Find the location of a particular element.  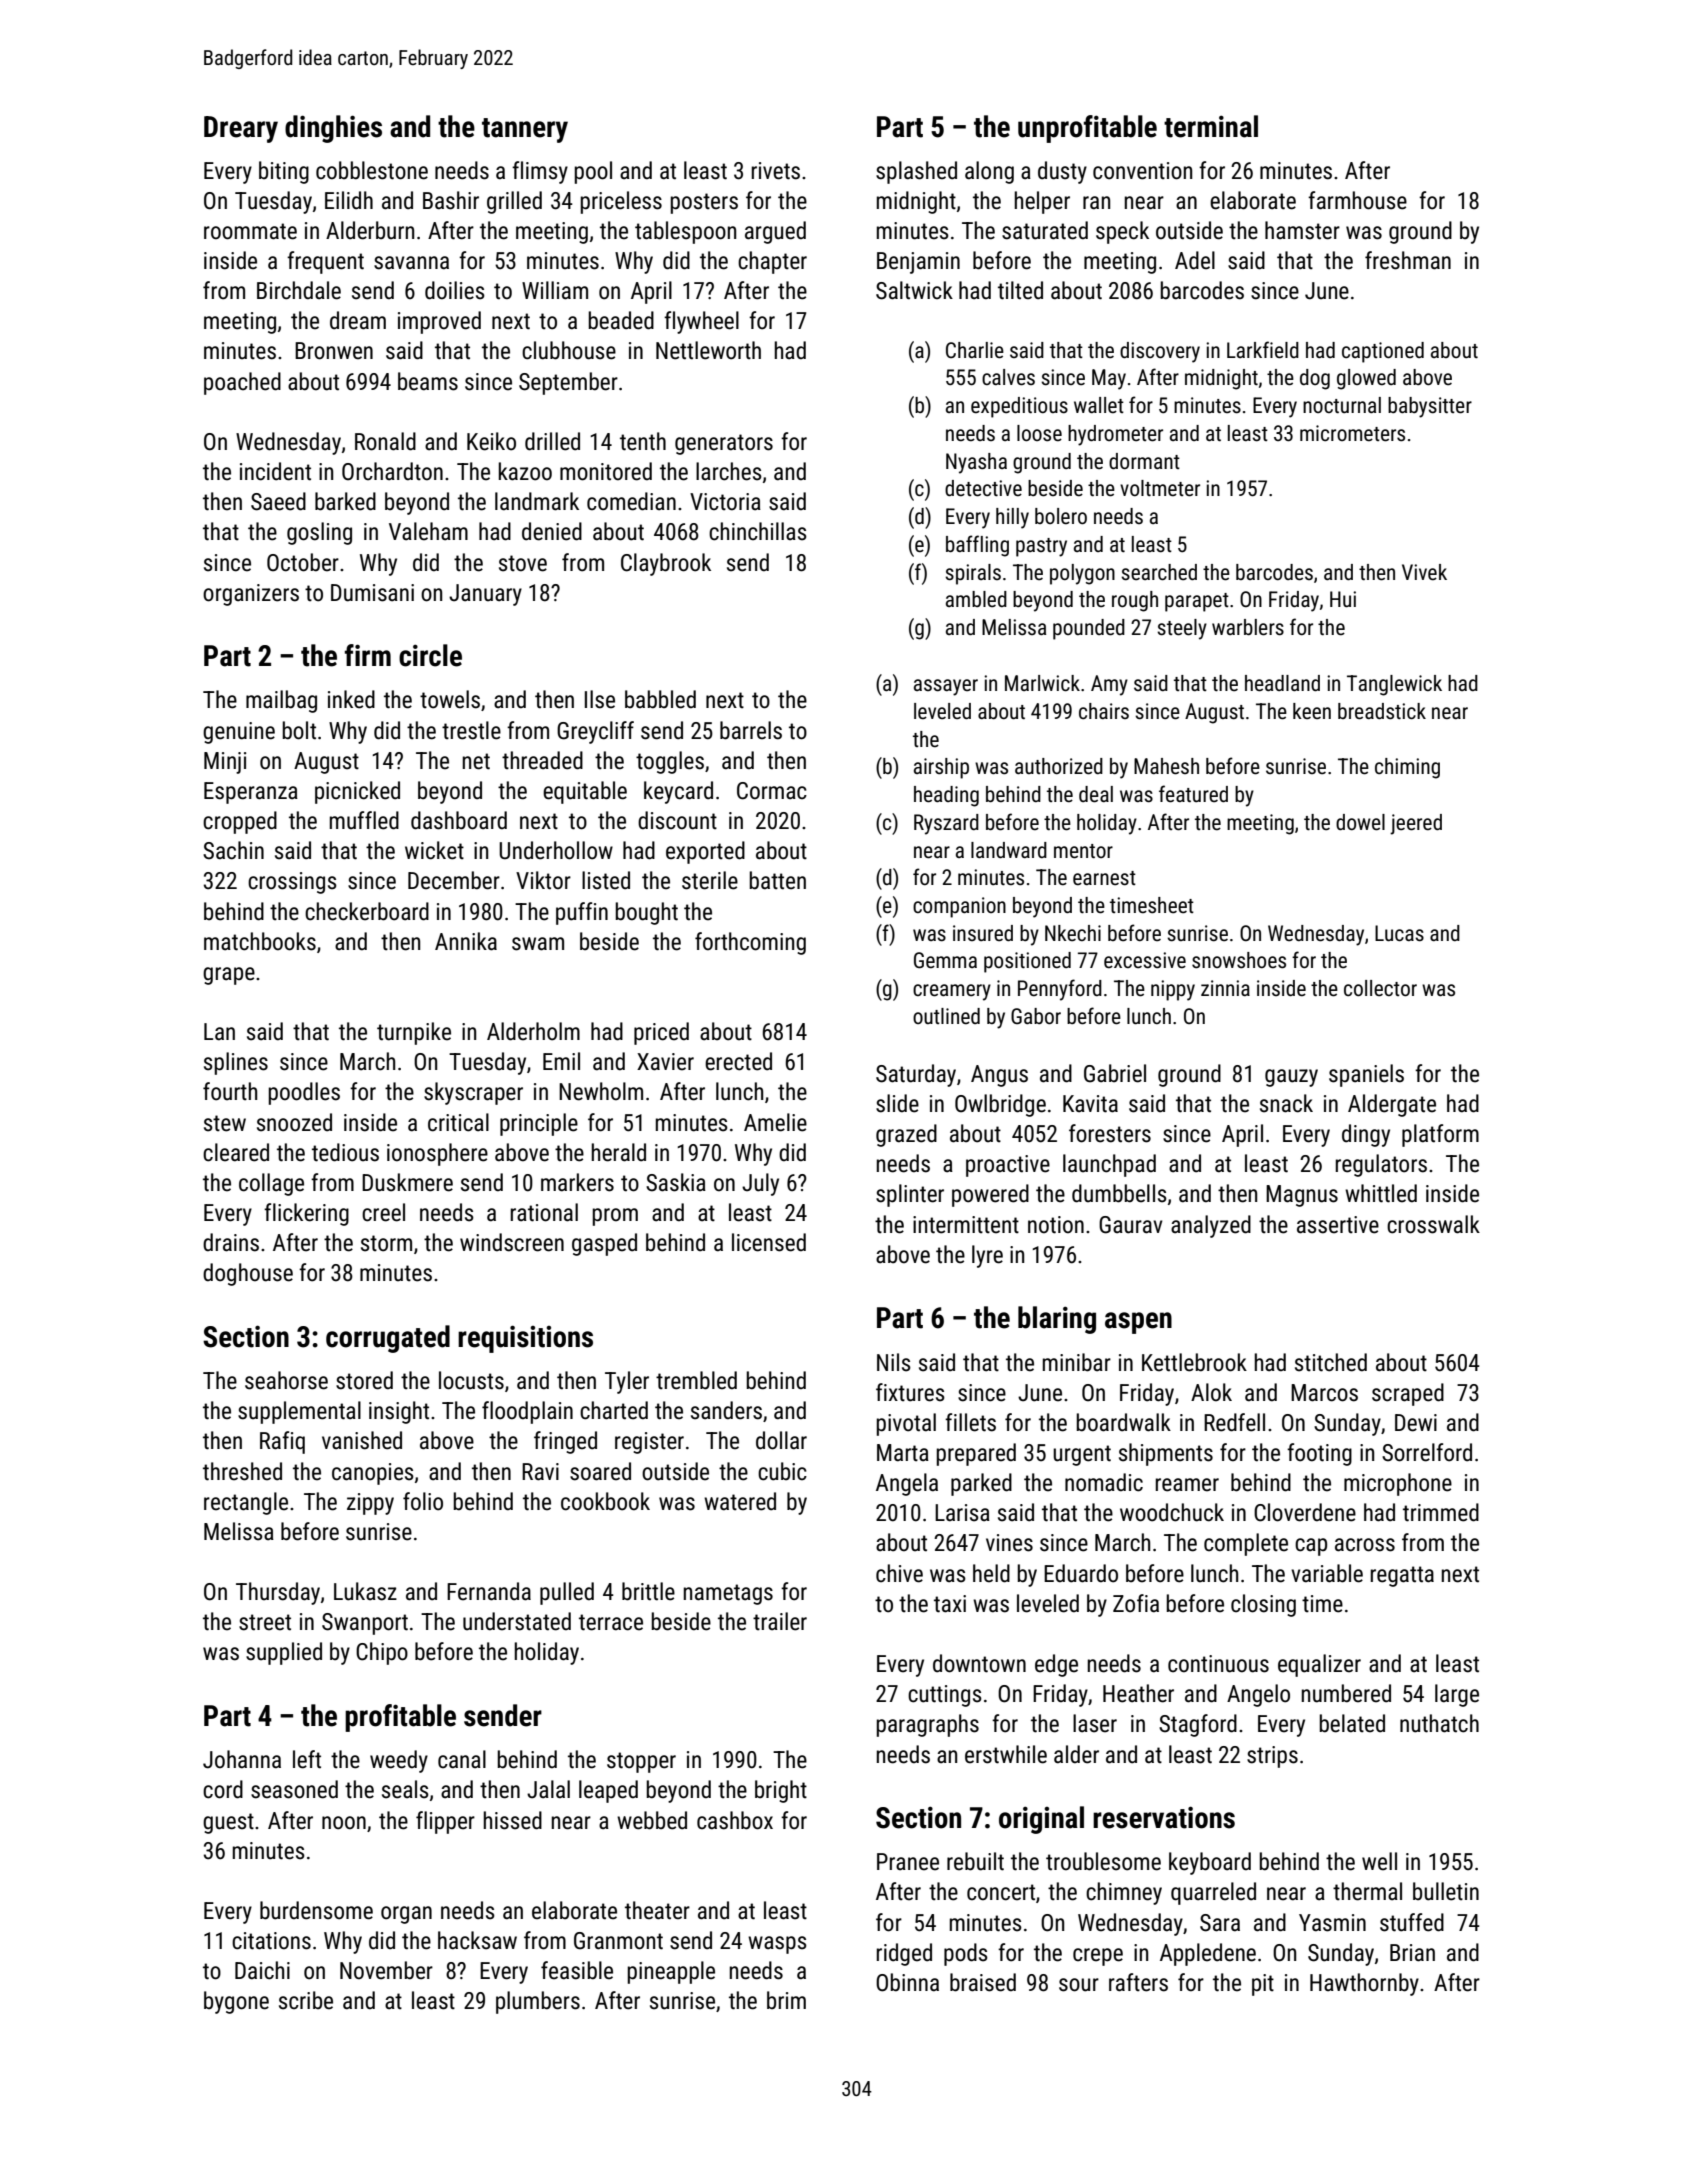

bright is located at coordinates (781, 1791).
